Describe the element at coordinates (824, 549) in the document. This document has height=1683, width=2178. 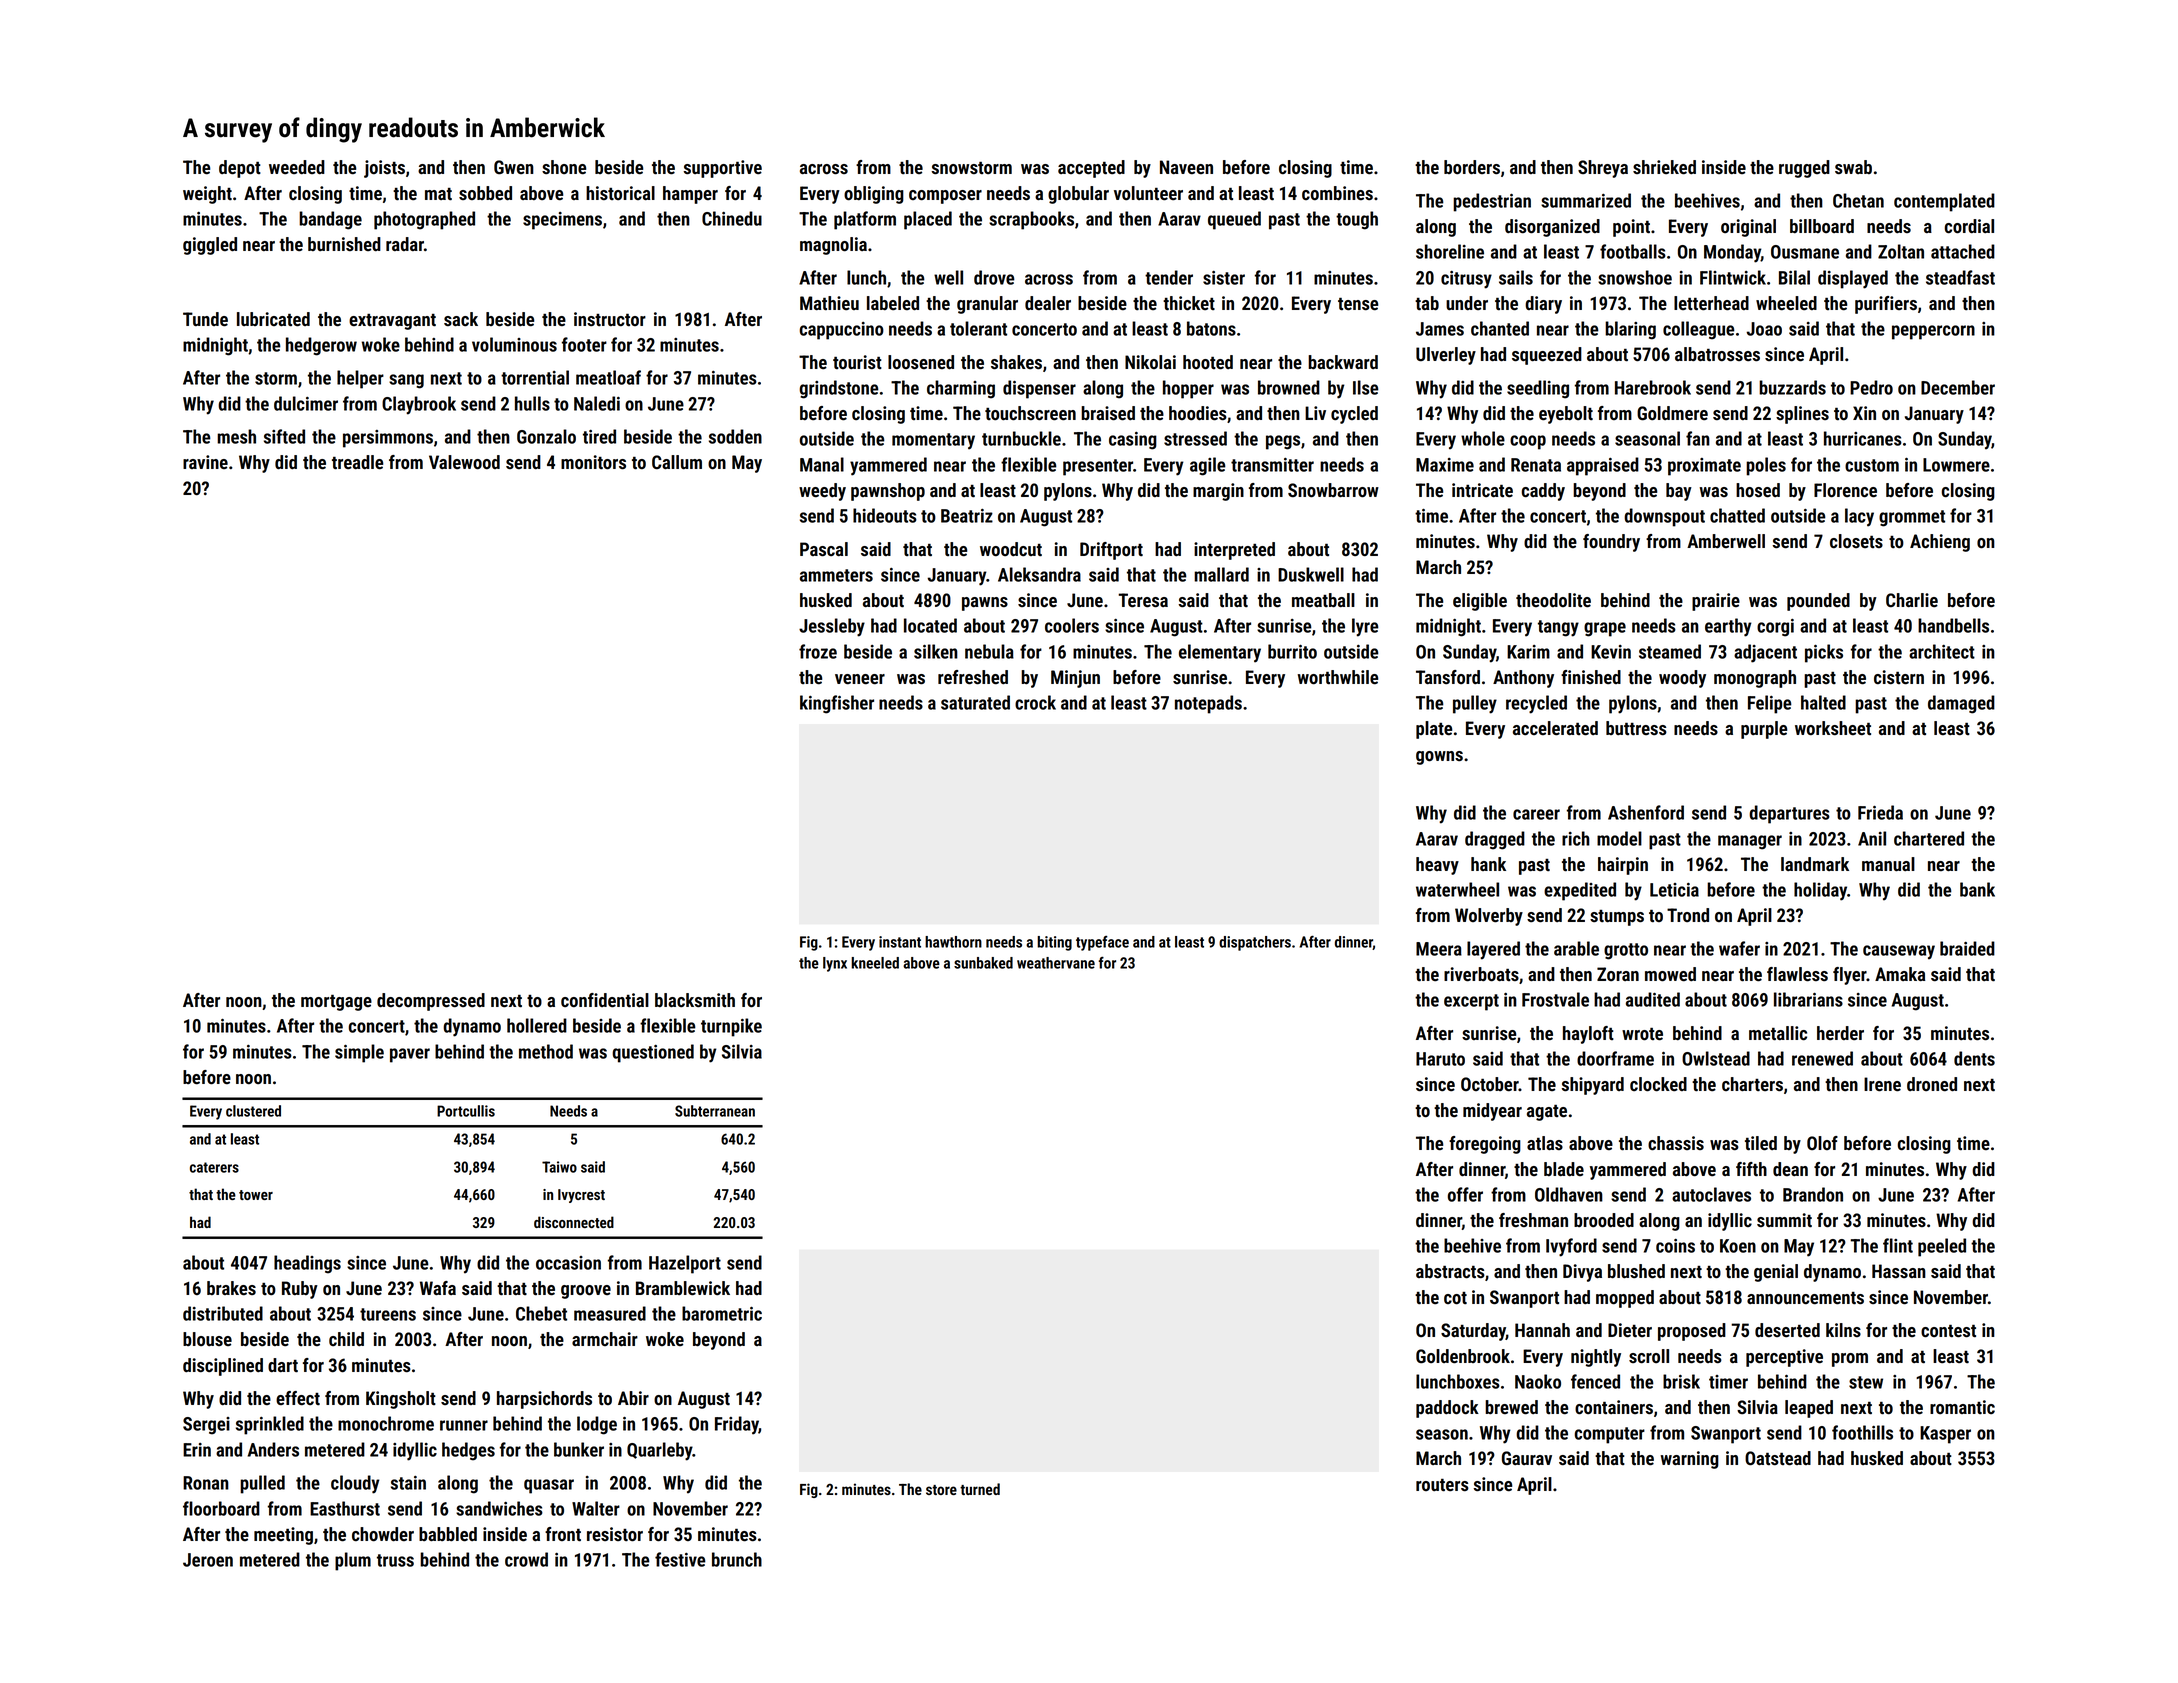
I see `Pascal` at that location.
